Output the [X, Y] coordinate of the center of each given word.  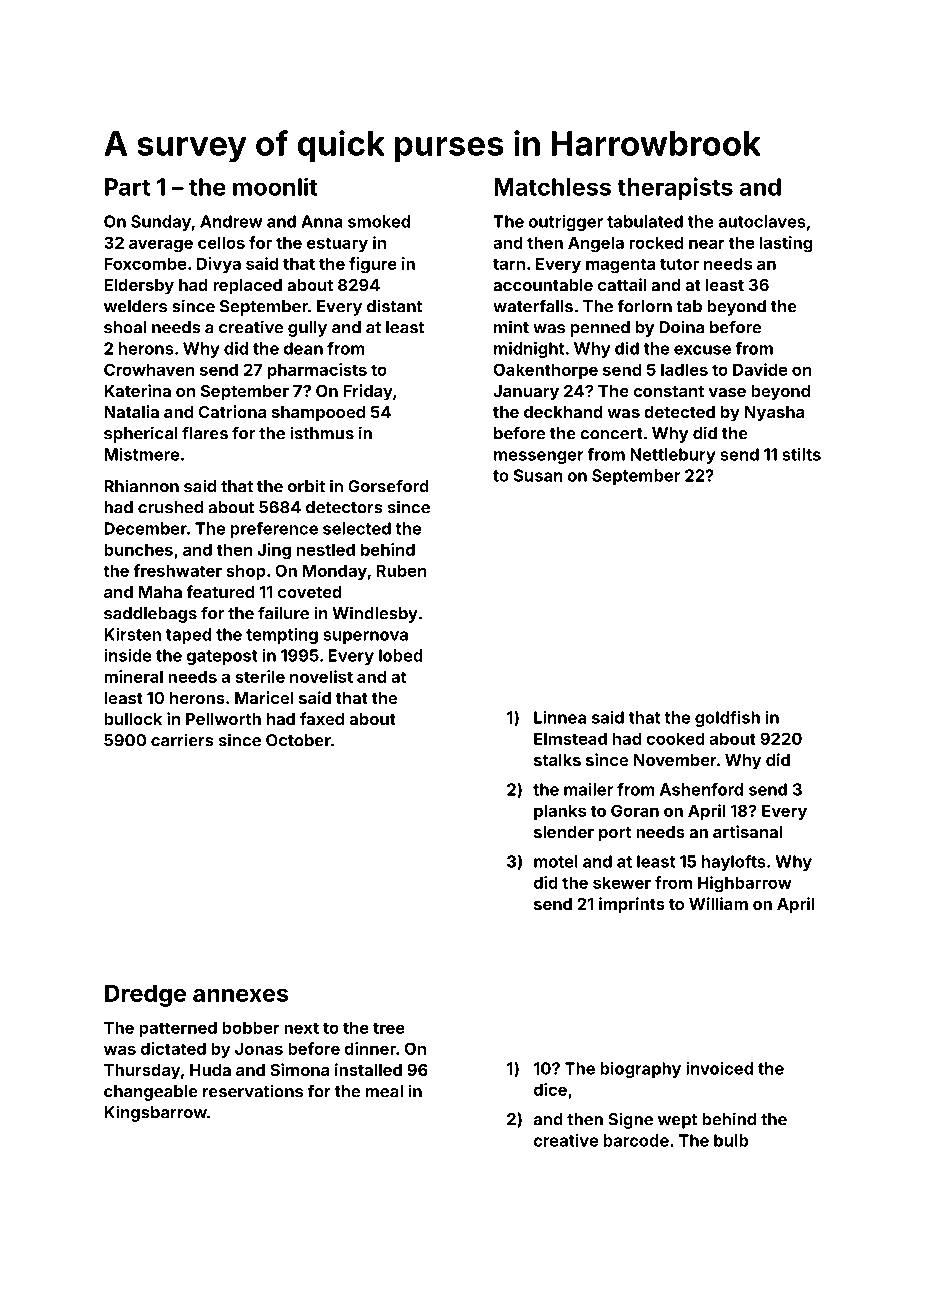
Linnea [560, 717]
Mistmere [141, 454]
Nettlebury [673, 456]
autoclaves [762, 221]
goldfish [727, 719]
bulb [731, 1140]
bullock [133, 719]
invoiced [719, 1068]
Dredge [145, 995]
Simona [299, 1069]
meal [384, 1091]
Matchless [552, 187]
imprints [632, 905]
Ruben [401, 570]
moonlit [275, 186]
